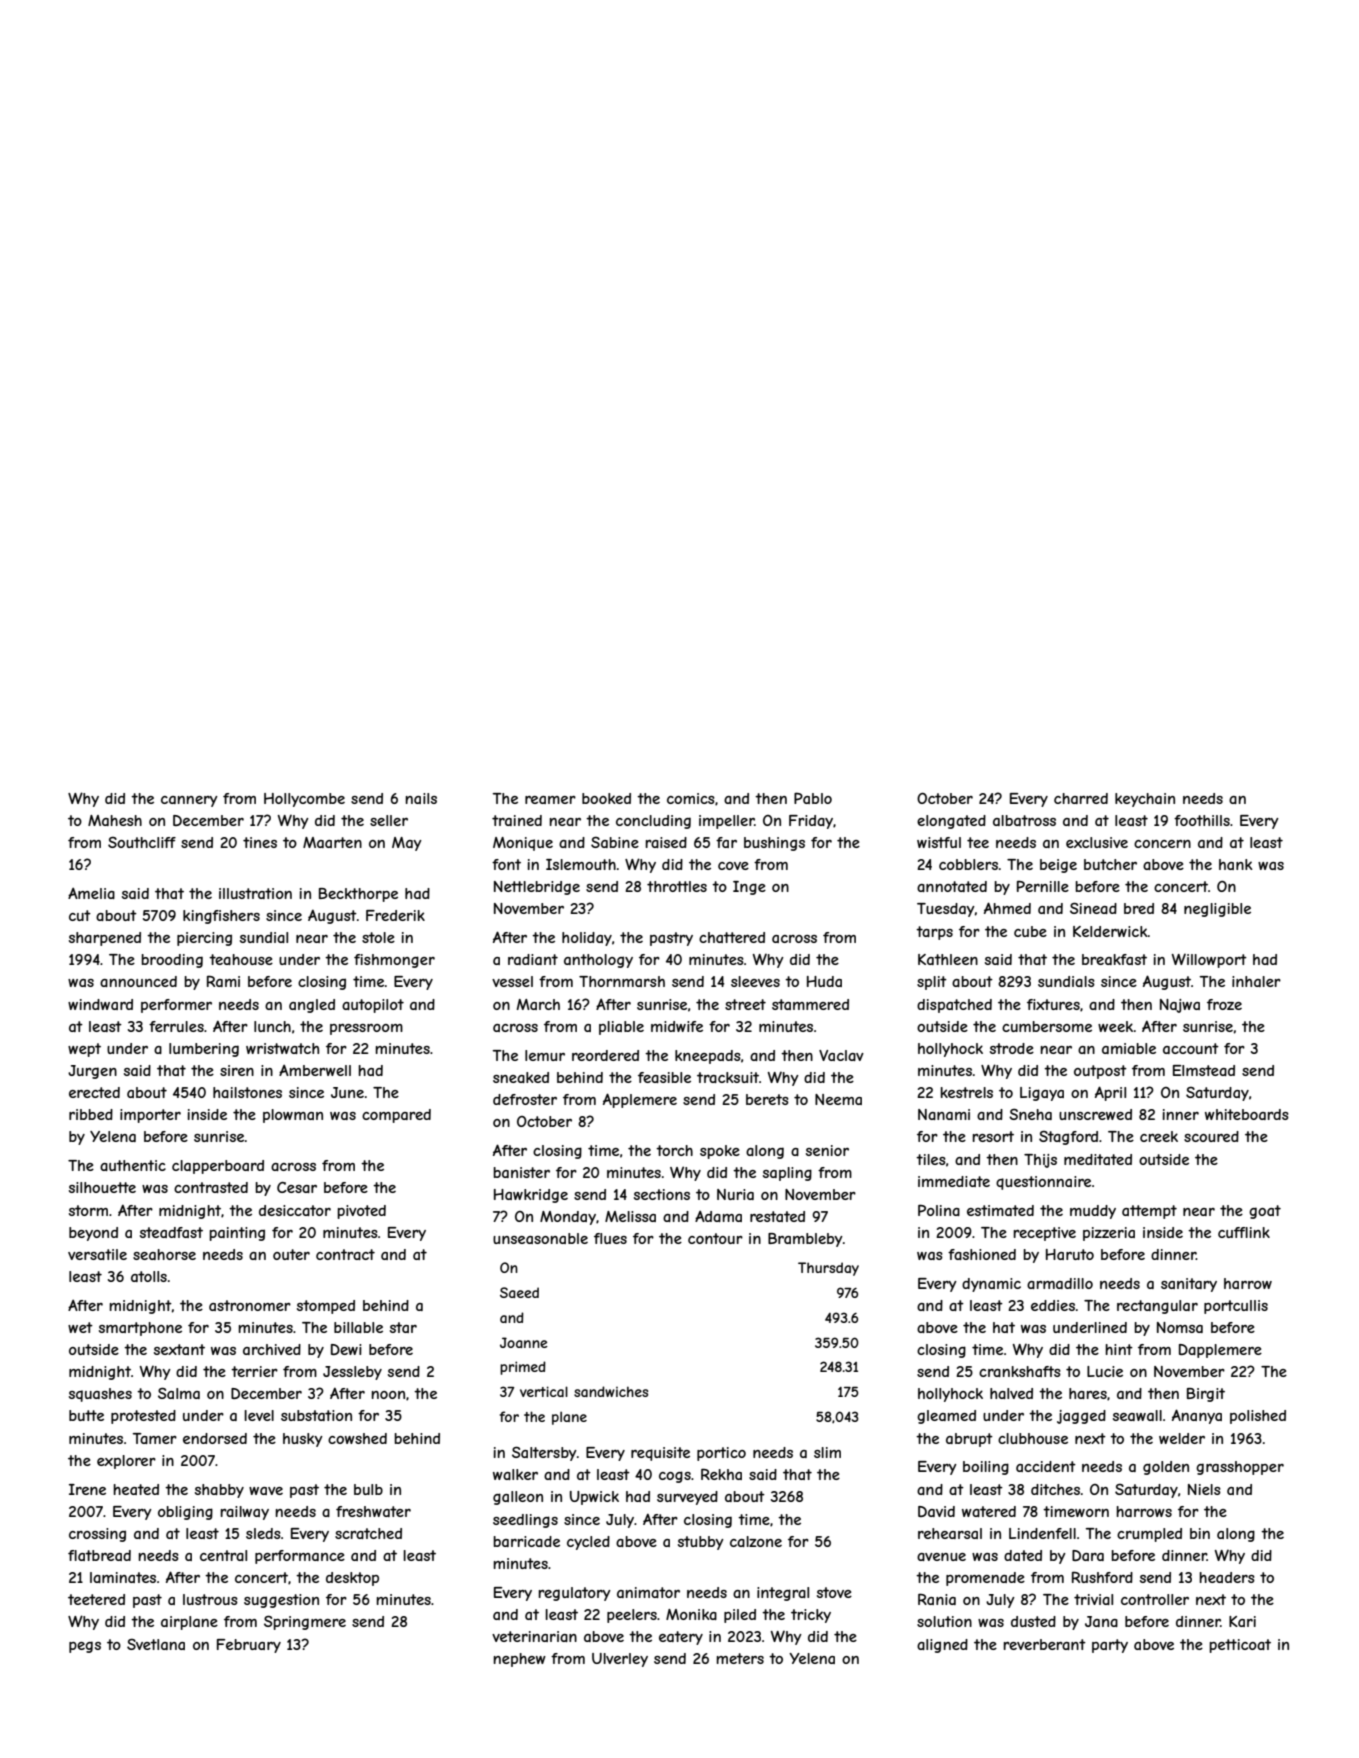 The width and height of the screenshot is (1359, 1758). What do you see at coordinates (332, 842) in the screenshot?
I see `Maarten` at bounding box center [332, 842].
